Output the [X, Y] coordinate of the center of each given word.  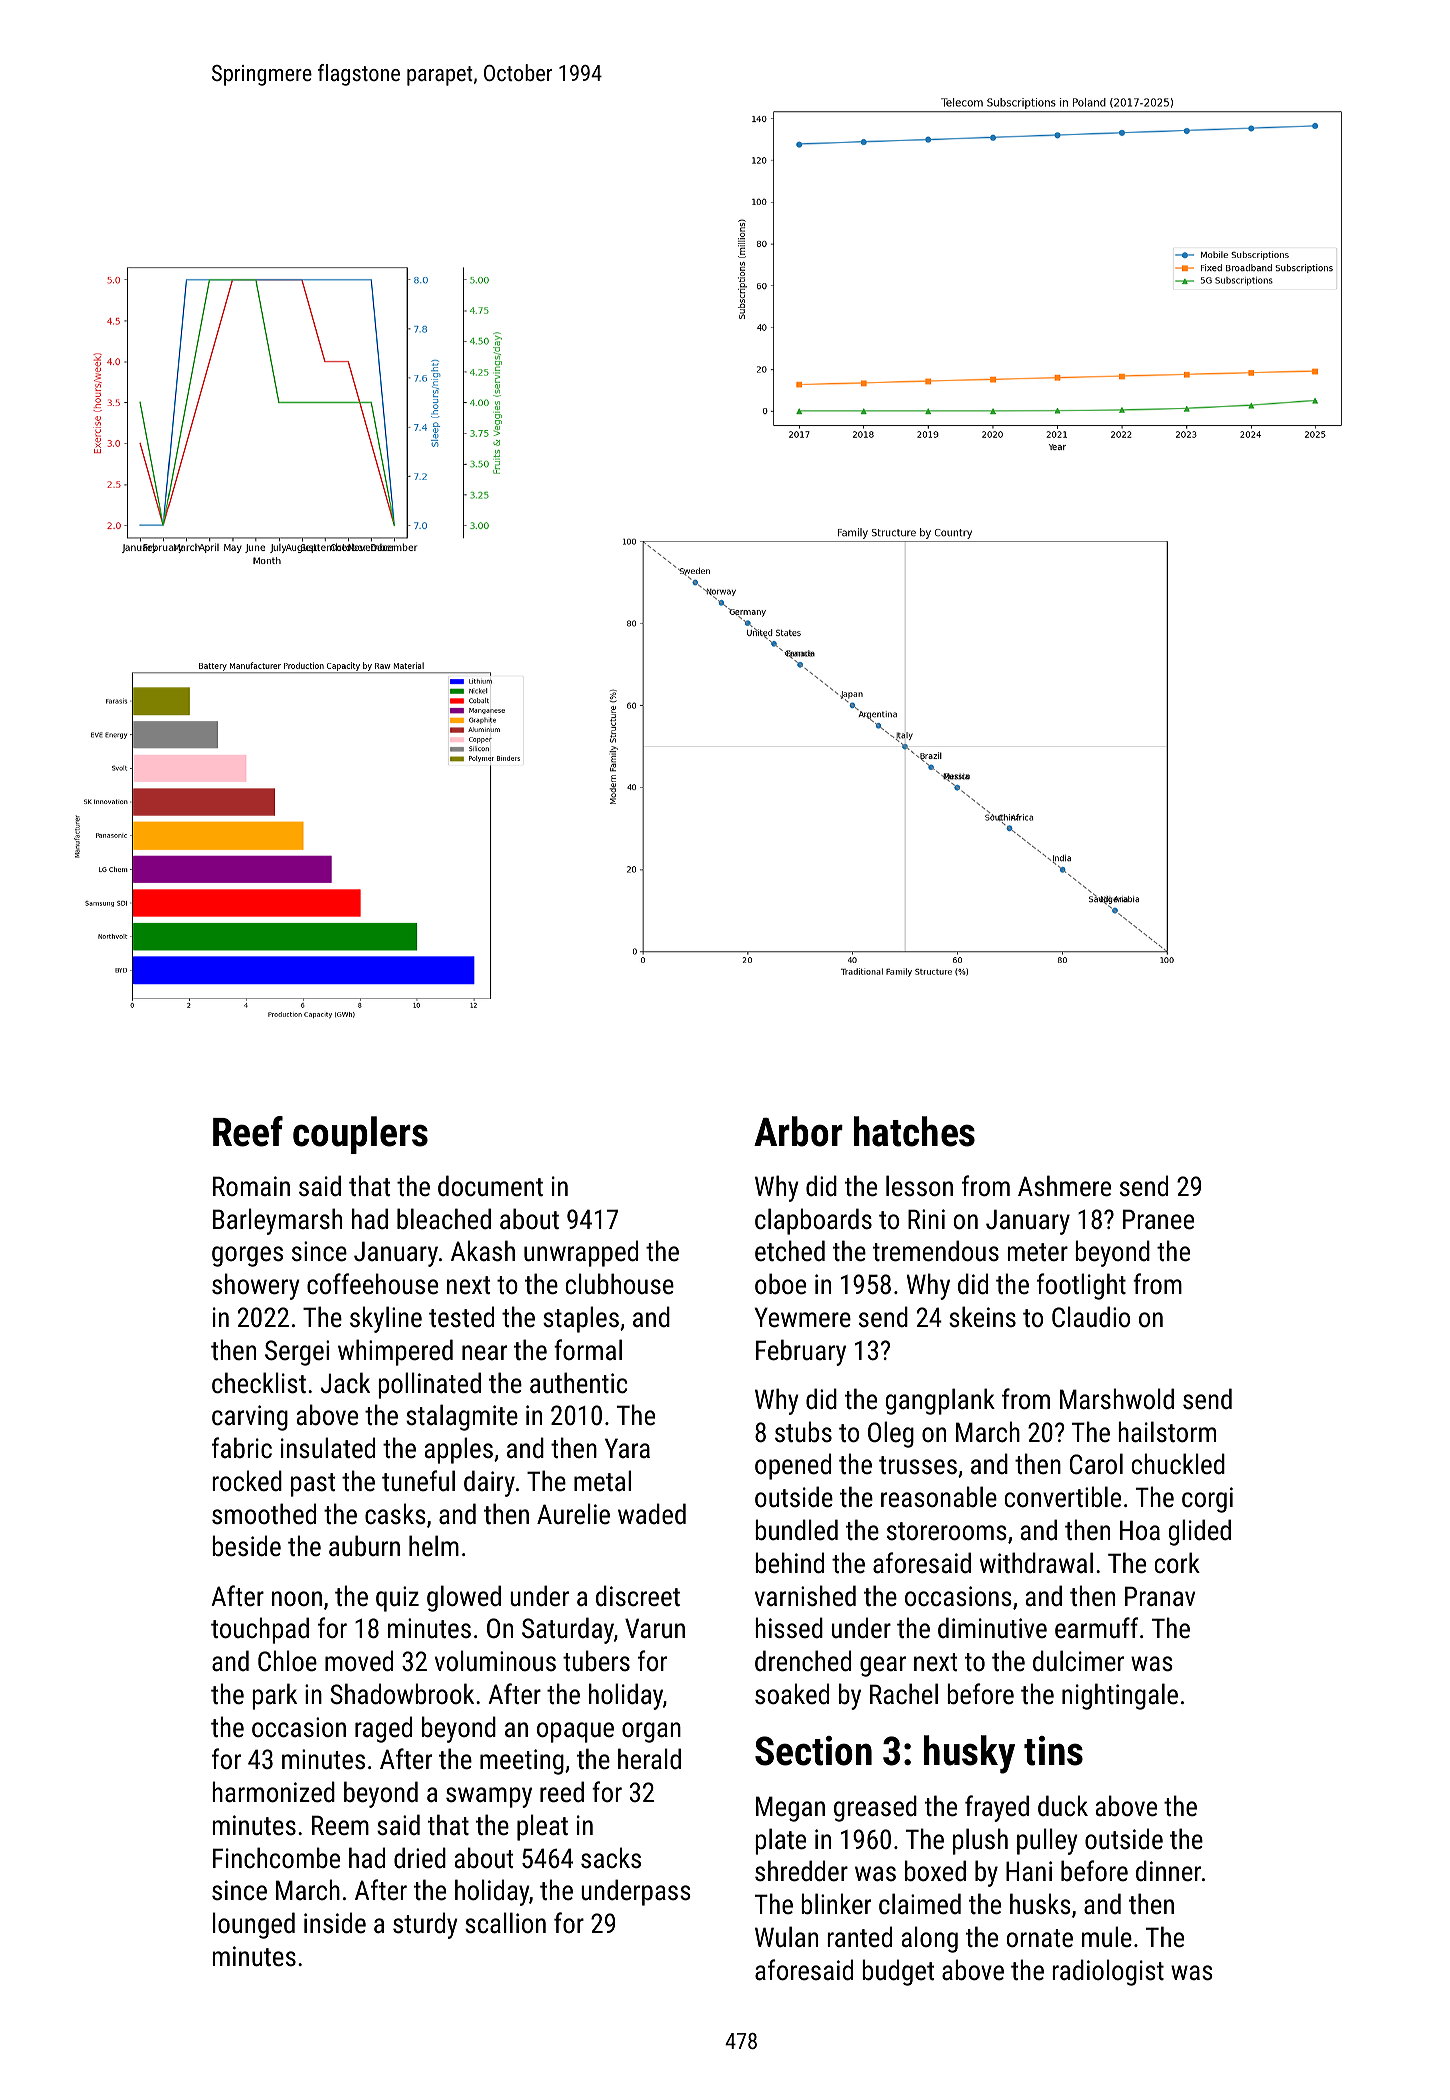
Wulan [786, 1937]
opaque [575, 1732]
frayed [997, 1808]
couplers [360, 1135]
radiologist [1108, 1972]
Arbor [798, 1131]
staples [581, 1319]
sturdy [425, 1925]
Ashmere [1064, 1186]
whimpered [395, 1352]
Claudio [1091, 1317]
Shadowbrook [402, 1694]
